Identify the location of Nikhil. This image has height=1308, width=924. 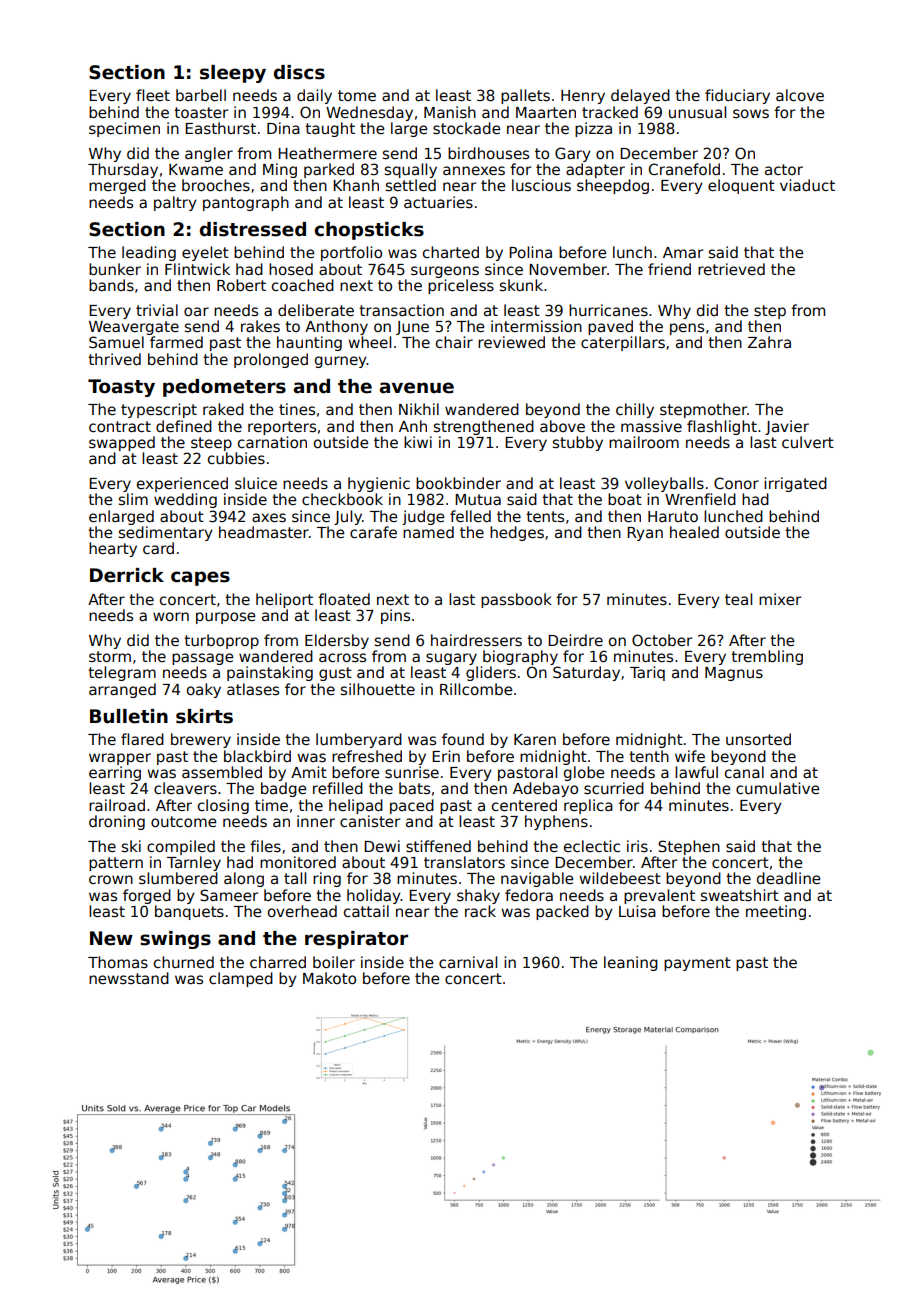
(419, 409).
